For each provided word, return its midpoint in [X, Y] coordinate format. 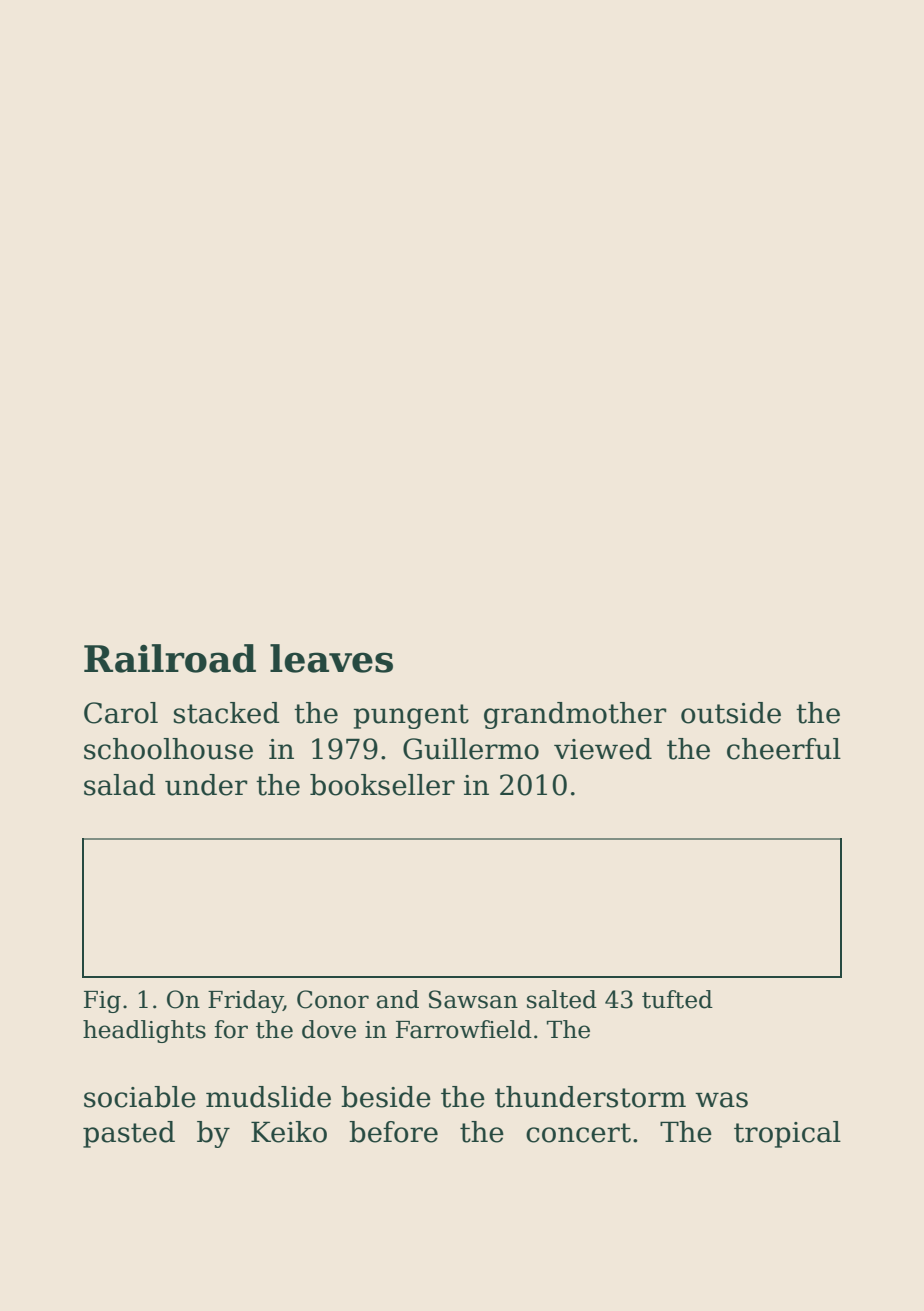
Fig [102, 1002]
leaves [331, 658]
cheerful [784, 749]
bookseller [382, 785]
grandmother [575, 715]
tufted [677, 999]
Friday [245, 1001]
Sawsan [473, 999]
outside [731, 713]
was [721, 1100]
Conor [333, 999]
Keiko [289, 1132]
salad [120, 785]
